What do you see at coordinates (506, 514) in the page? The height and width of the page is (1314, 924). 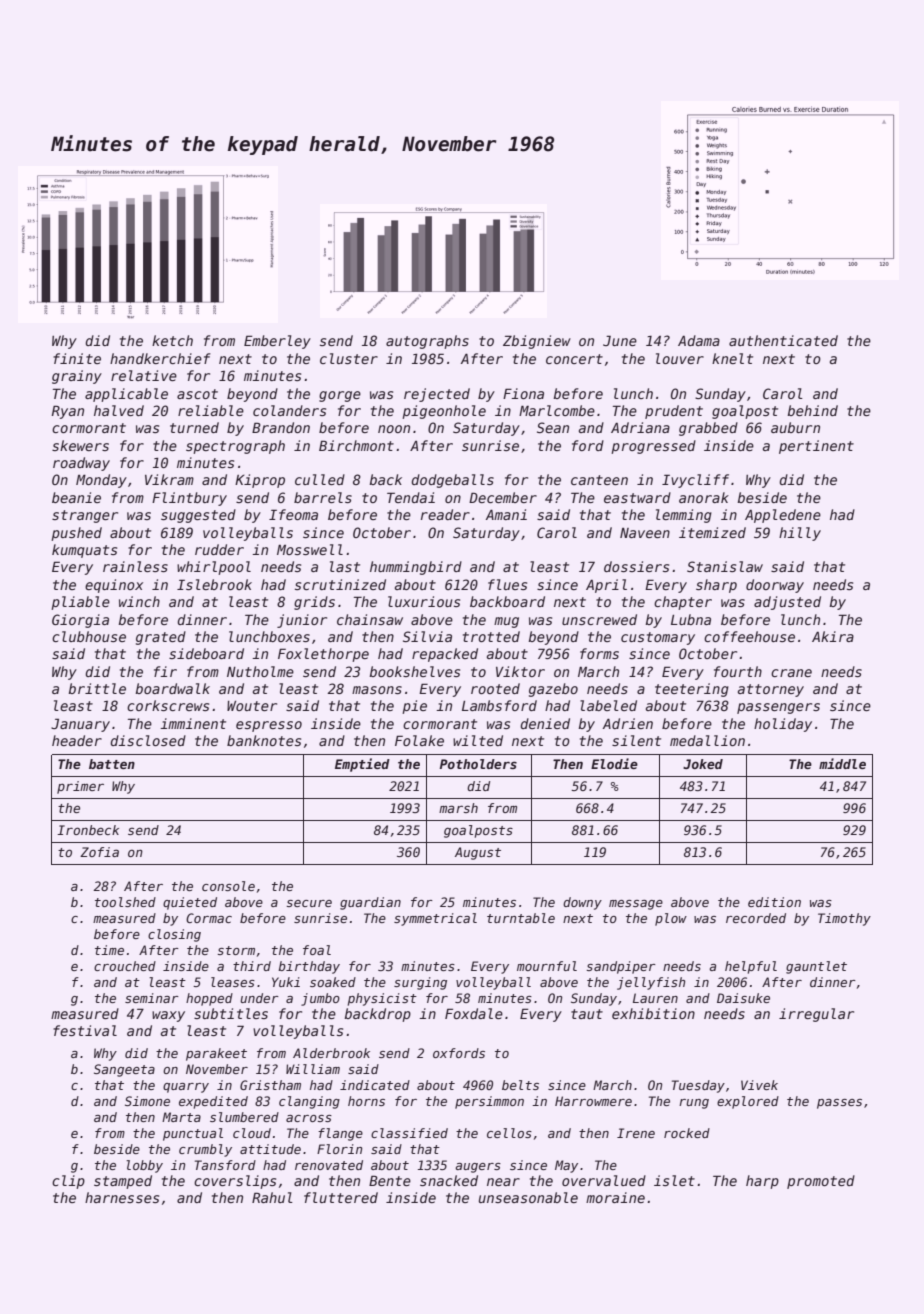 I see `Amani` at bounding box center [506, 514].
